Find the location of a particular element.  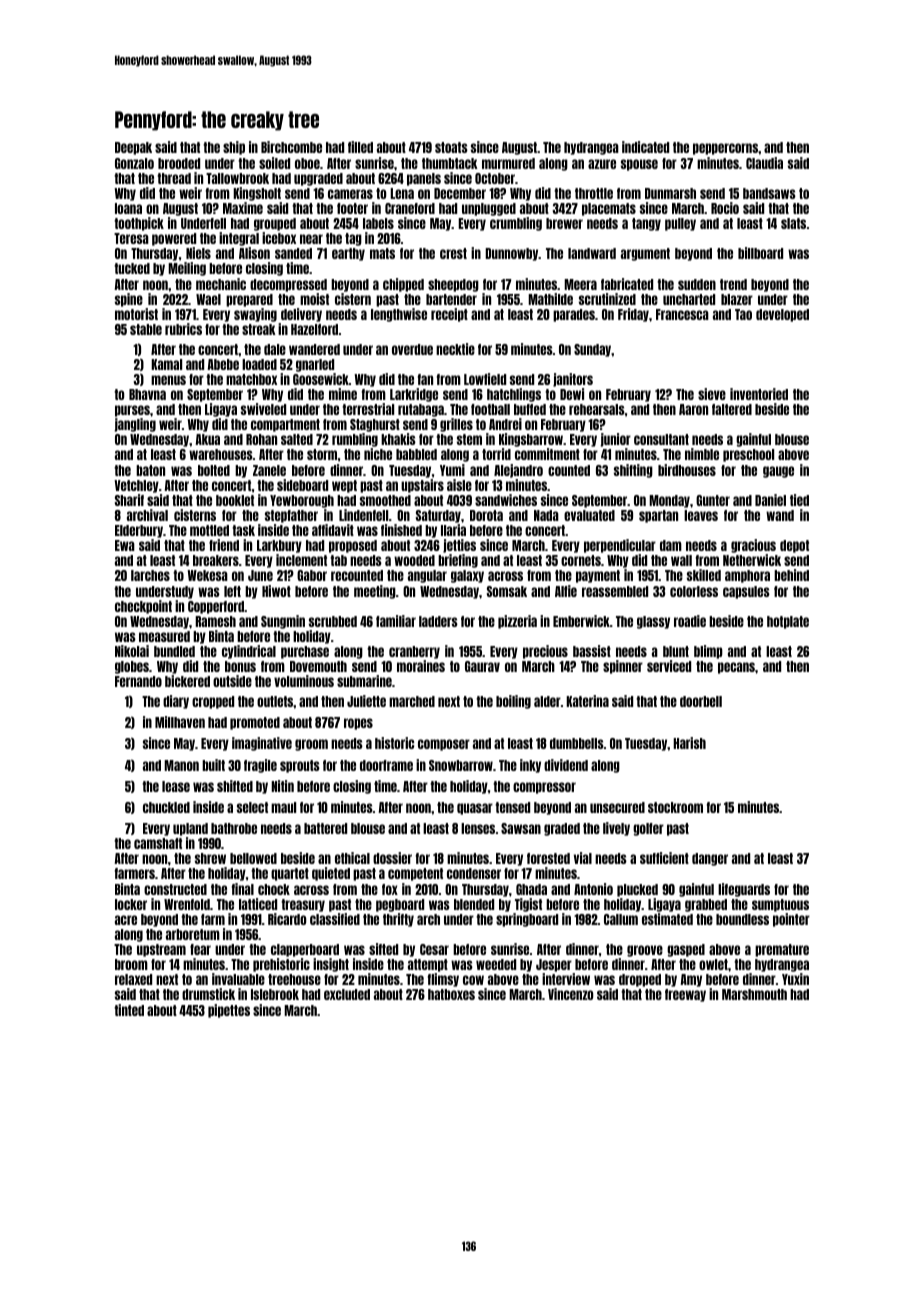

bonus is located at coordinates (240, 666).
